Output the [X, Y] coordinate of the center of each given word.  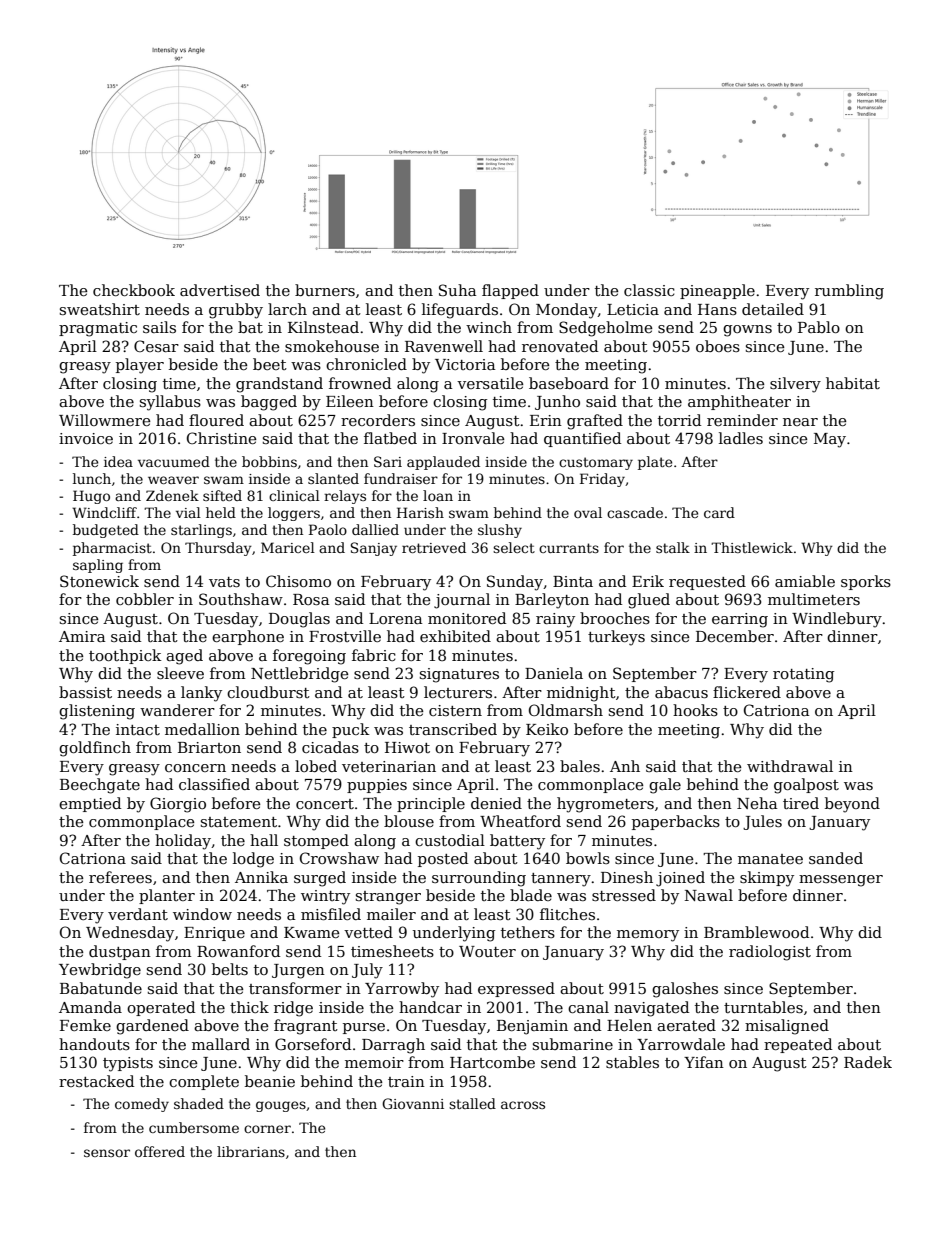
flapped [510, 291]
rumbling [849, 292]
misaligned [787, 1027]
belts [230, 969]
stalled [472, 1103]
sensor [107, 1153]
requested [707, 582]
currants [569, 548]
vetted [368, 932]
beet [270, 364]
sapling [98, 566]
